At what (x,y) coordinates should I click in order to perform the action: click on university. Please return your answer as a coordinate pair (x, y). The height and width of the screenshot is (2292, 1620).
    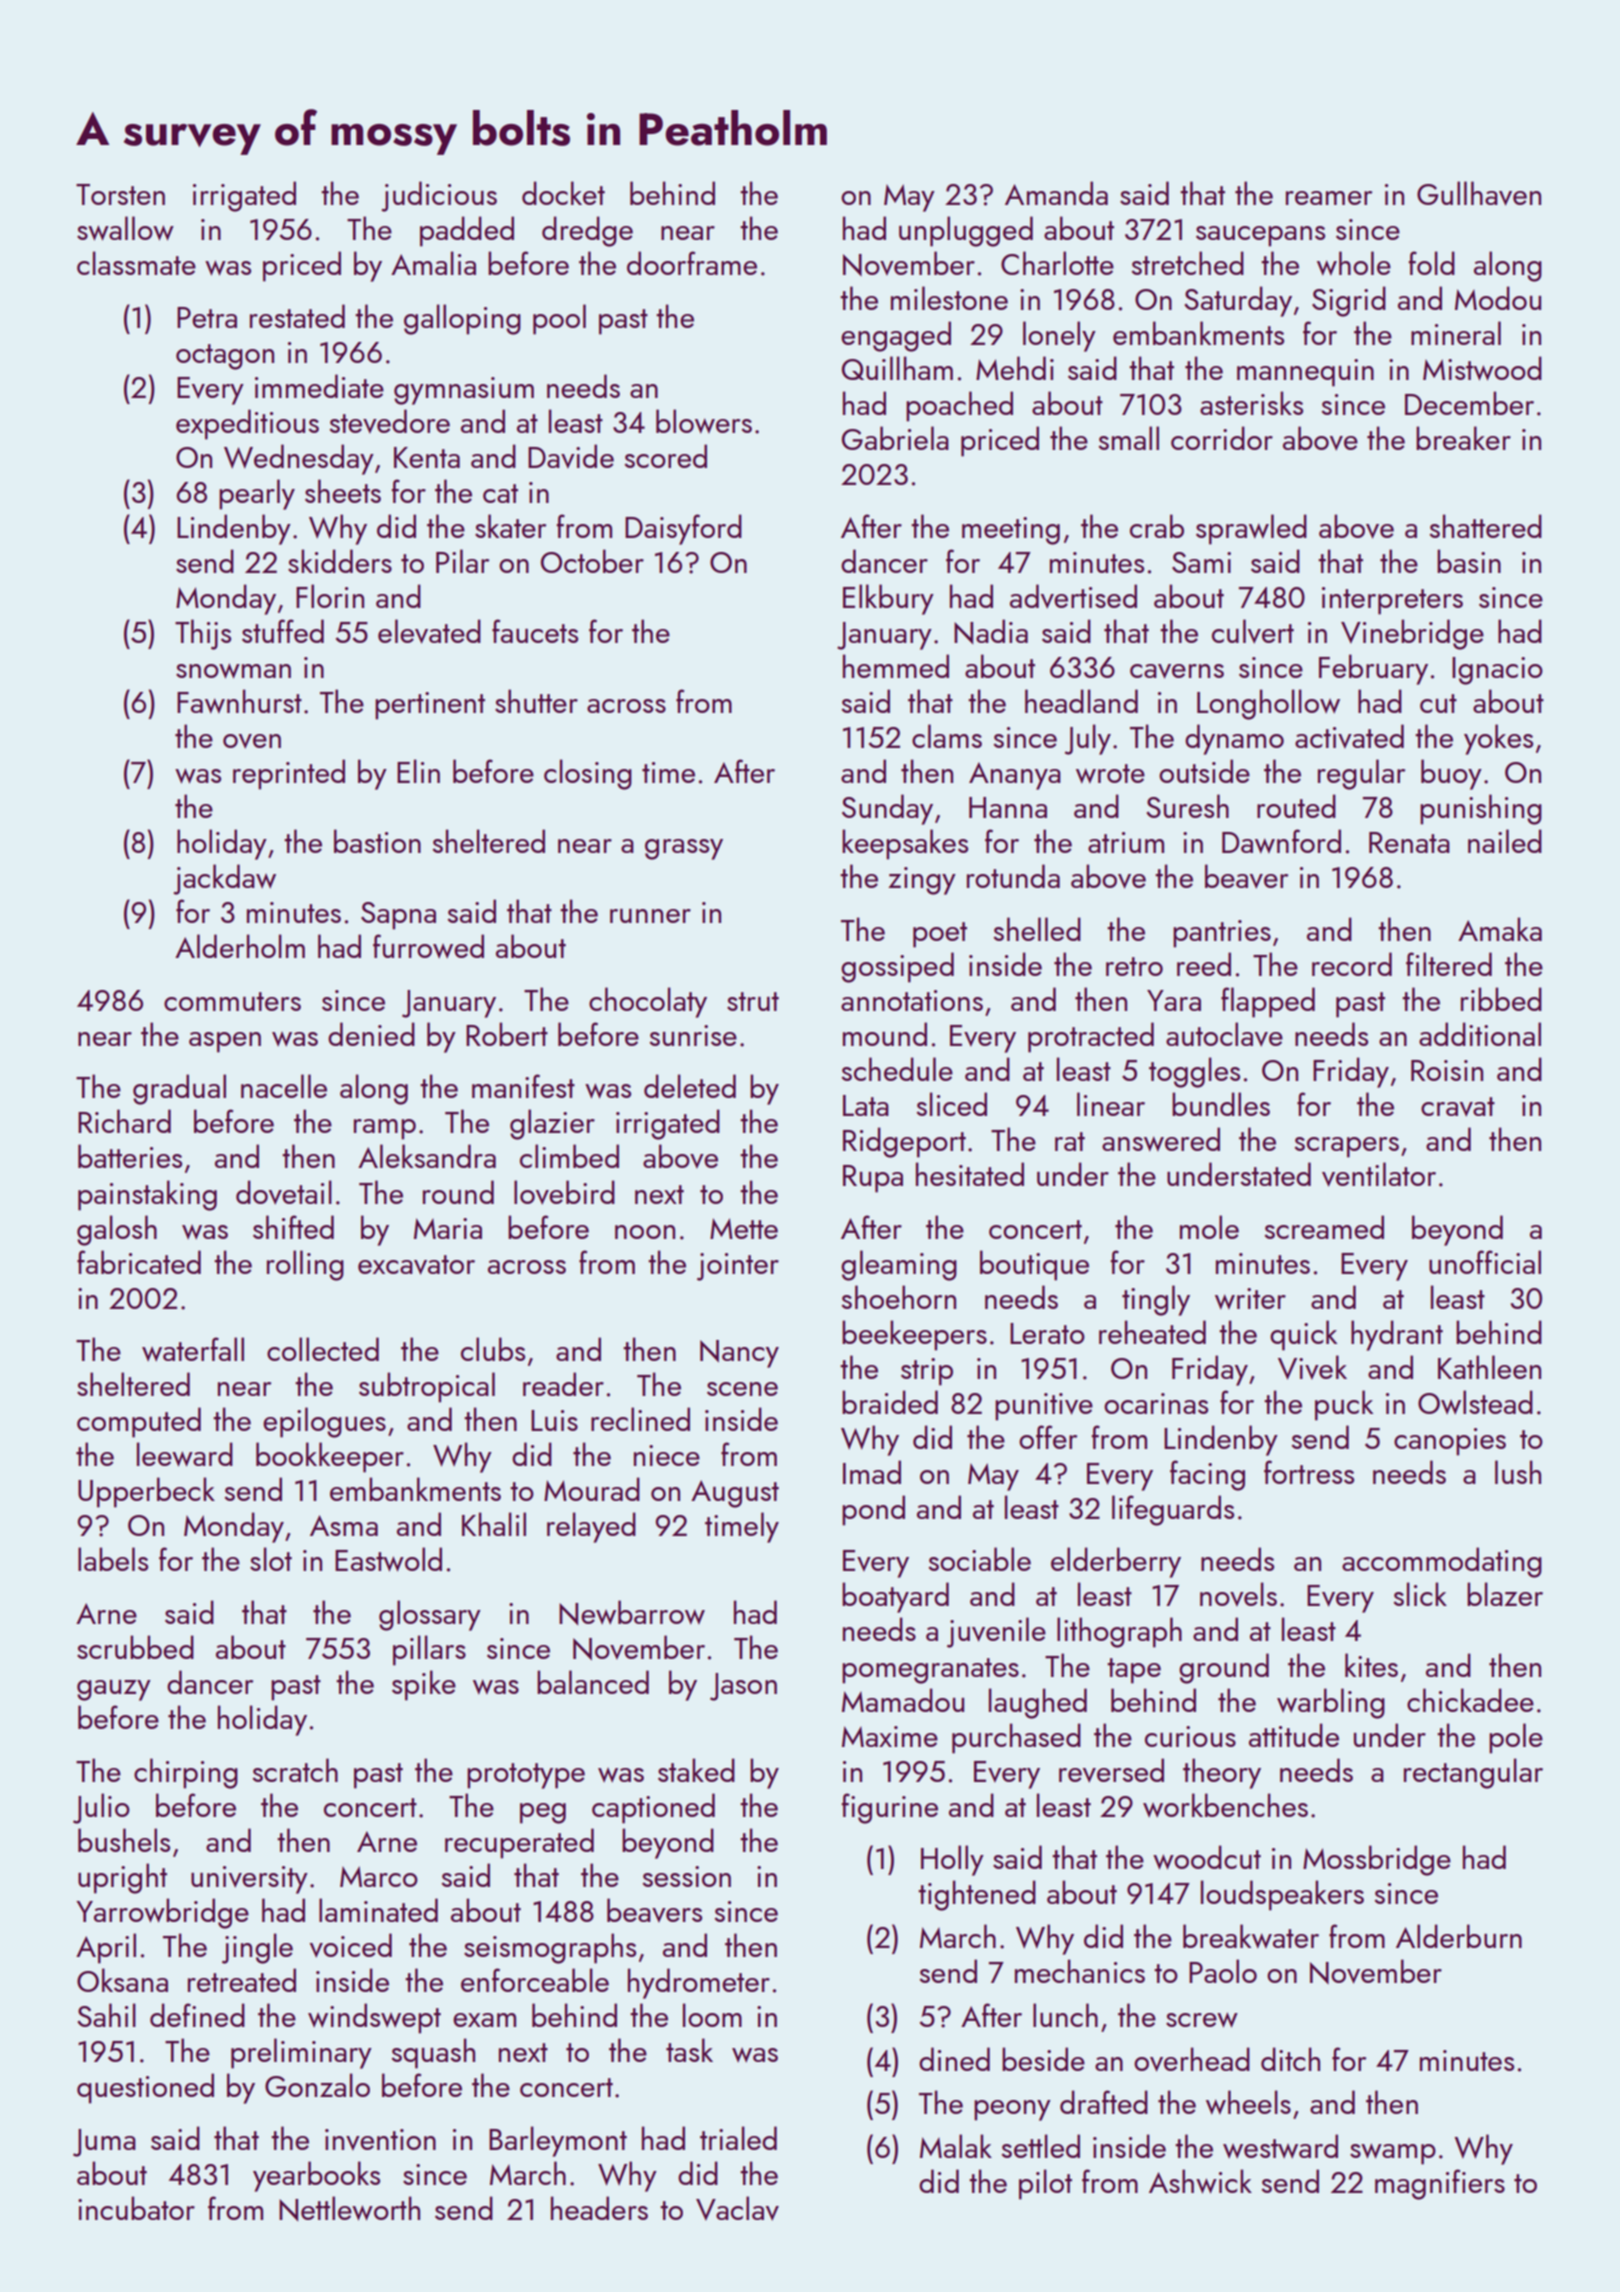
    Looking at the image, I should click on (249, 1880).
